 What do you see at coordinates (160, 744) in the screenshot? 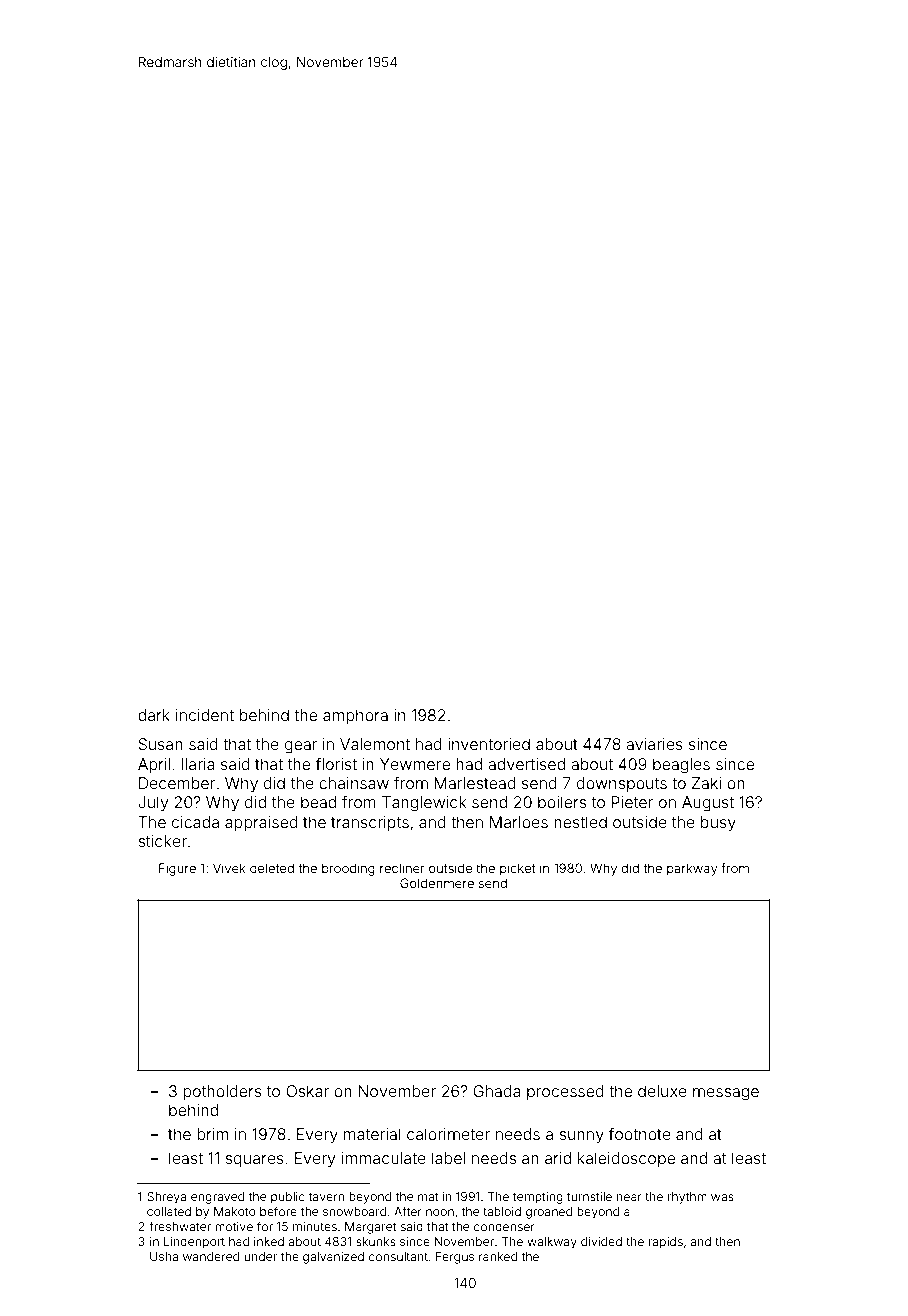
I see `Susan` at bounding box center [160, 744].
